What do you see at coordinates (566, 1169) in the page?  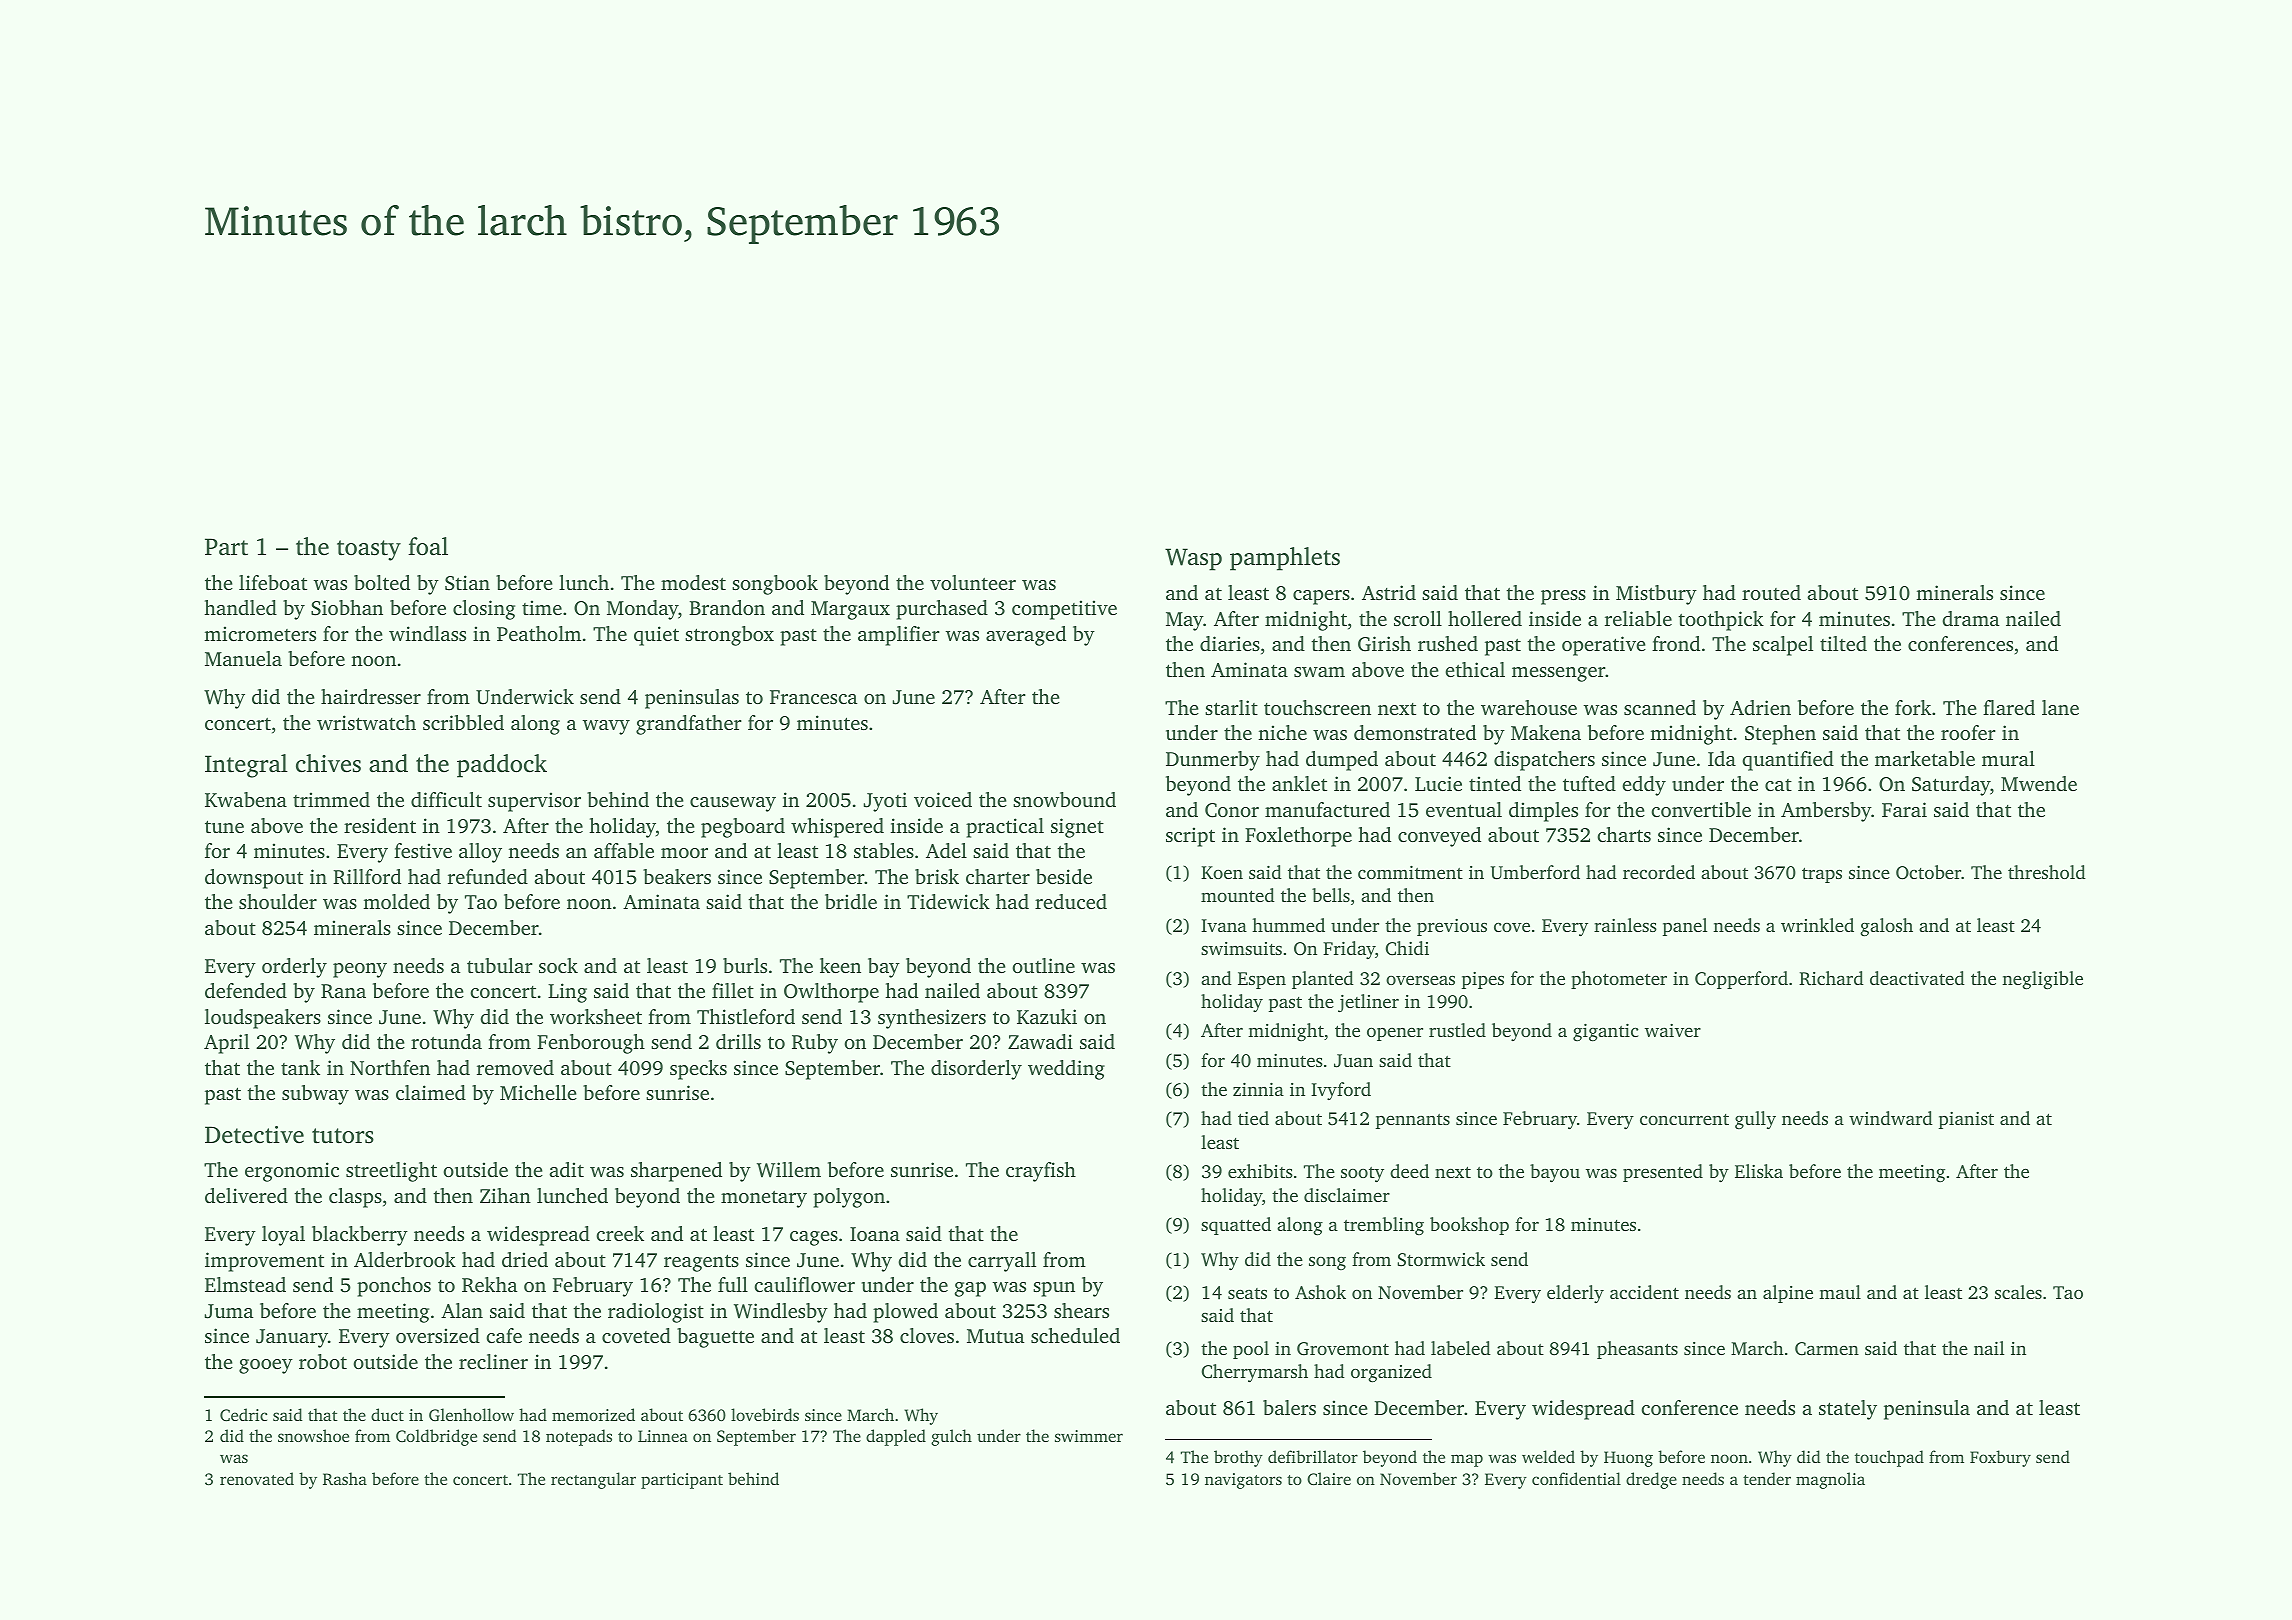 I see `adit` at bounding box center [566, 1169].
